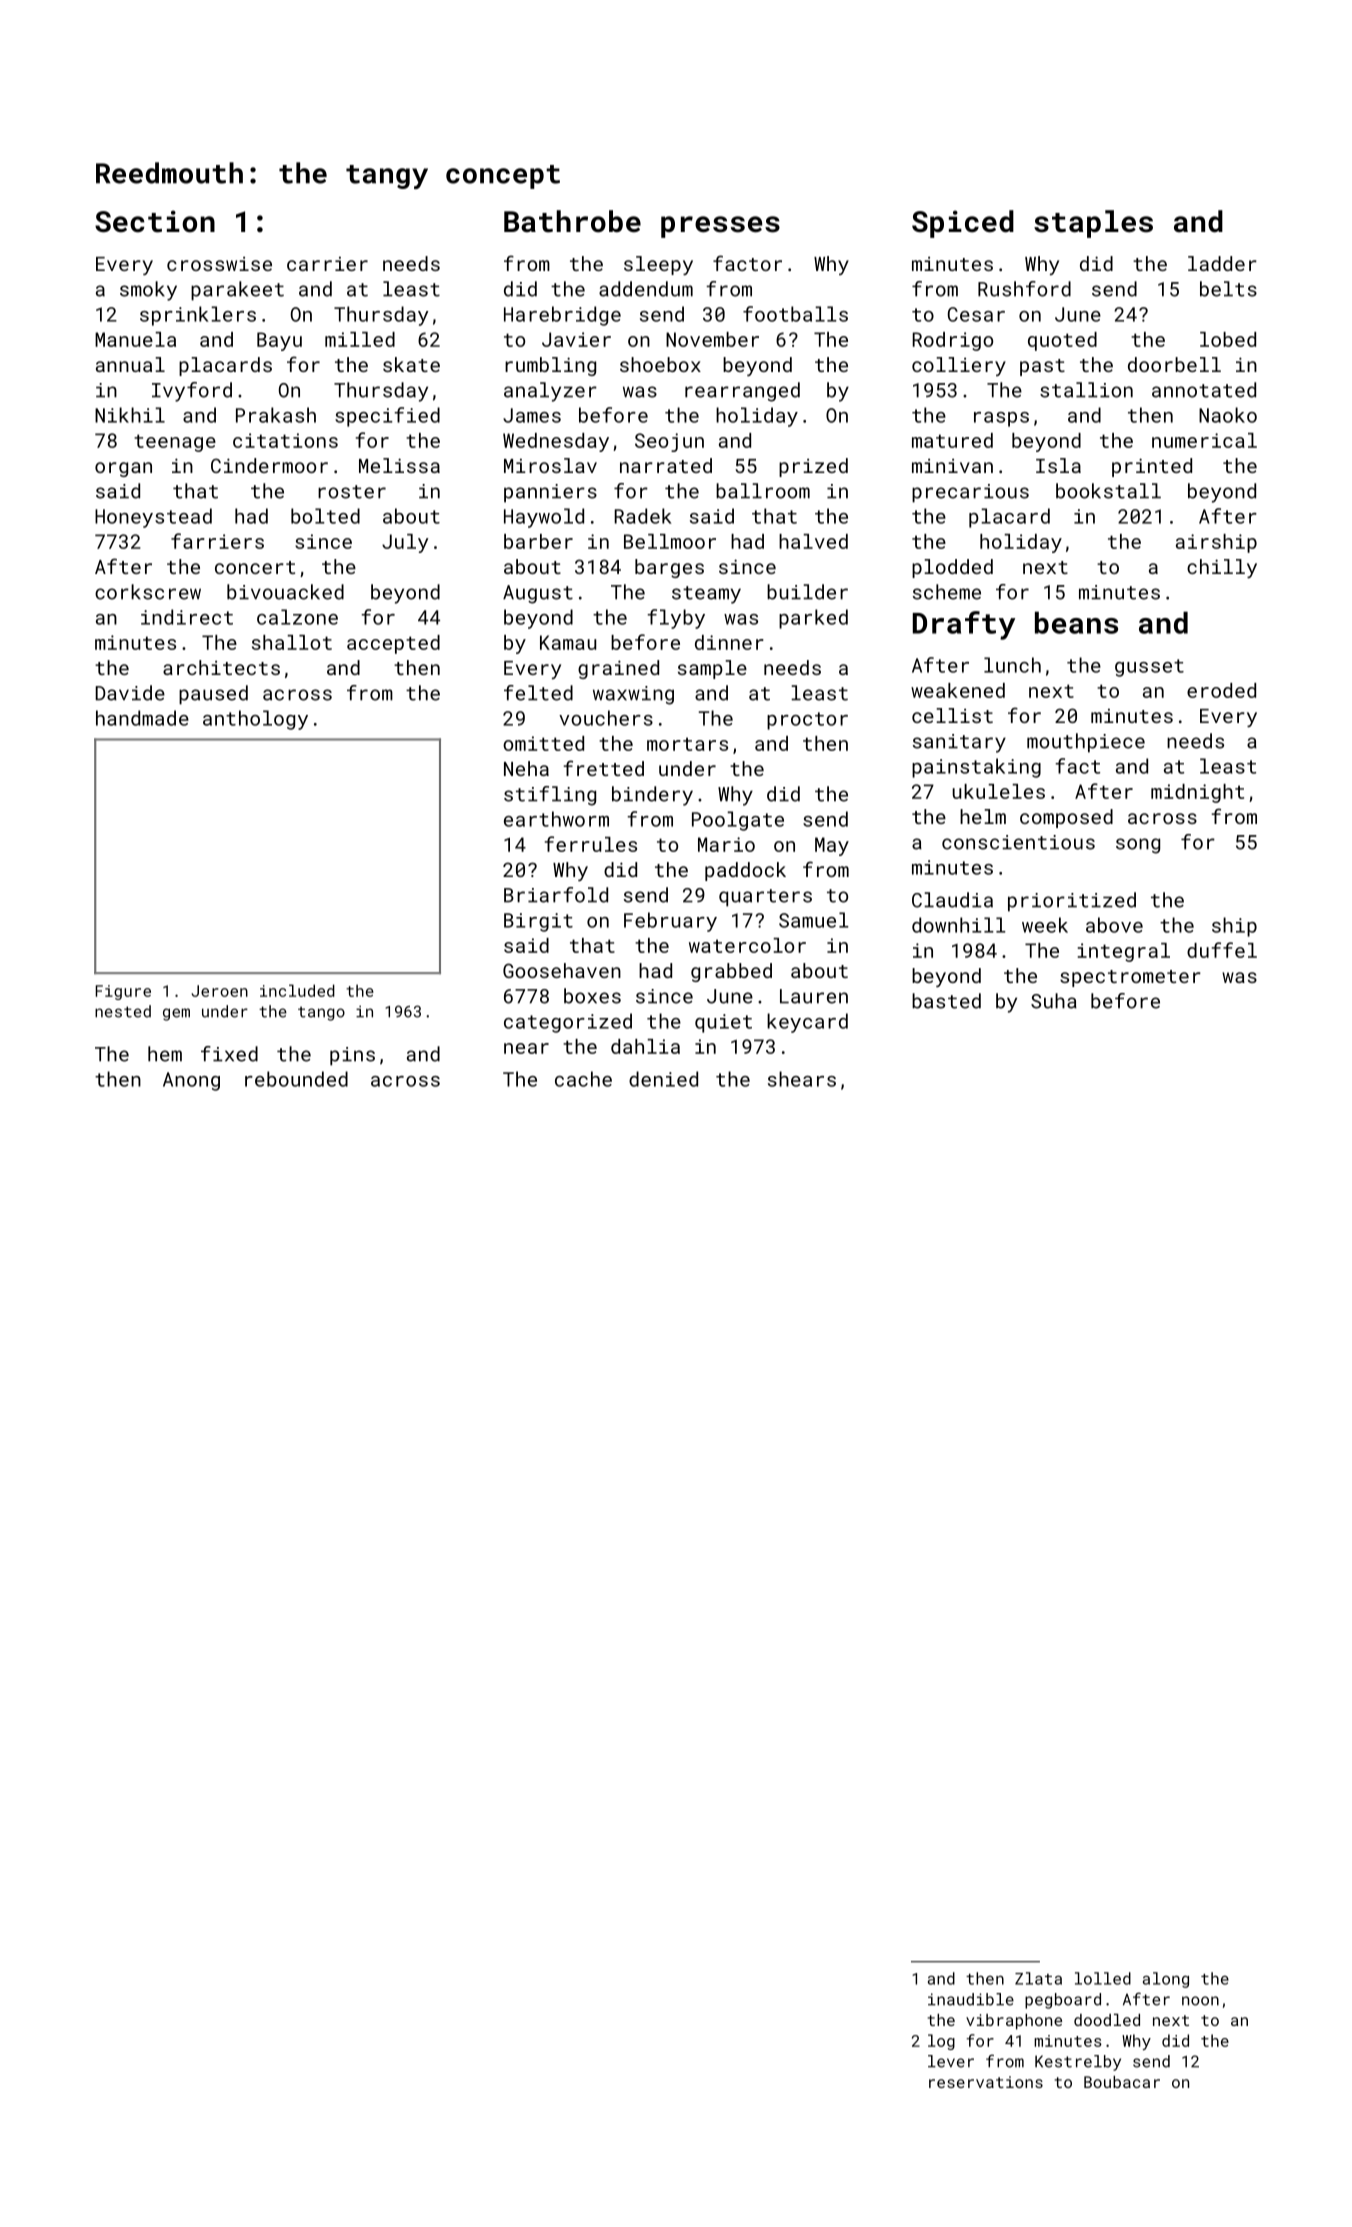  What do you see at coordinates (155, 221) in the page?
I see `Section` at bounding box center [155, 221].
